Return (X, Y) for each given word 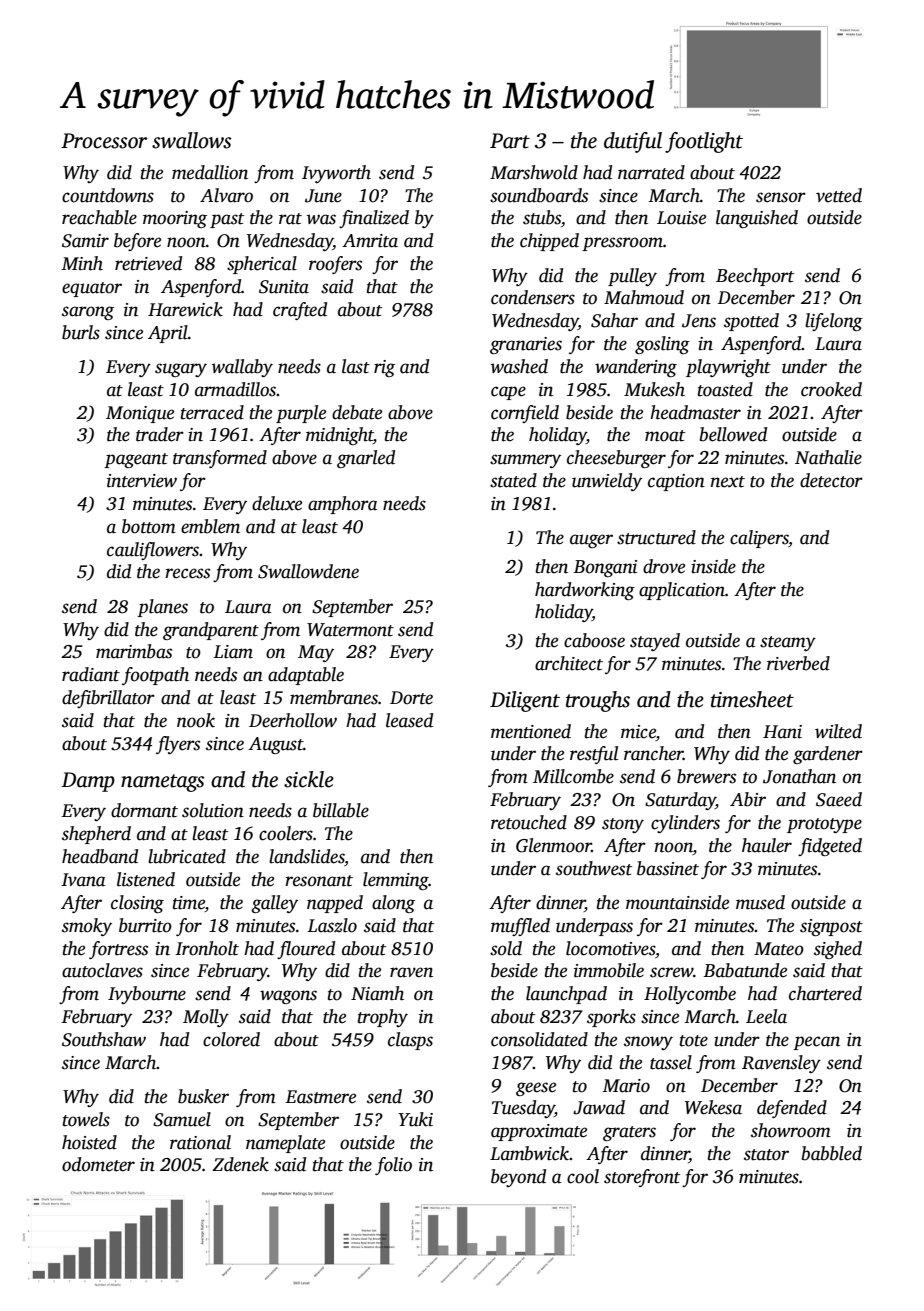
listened (146, 879)
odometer (98, 1164)
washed (519, 366)
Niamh (377, 993)
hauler (767, 845)
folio (393, 1166)
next (728, 482)
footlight (704, 142)
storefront (642, 1178)
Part (510, 141)
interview (142, 481)
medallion (210, 172)
